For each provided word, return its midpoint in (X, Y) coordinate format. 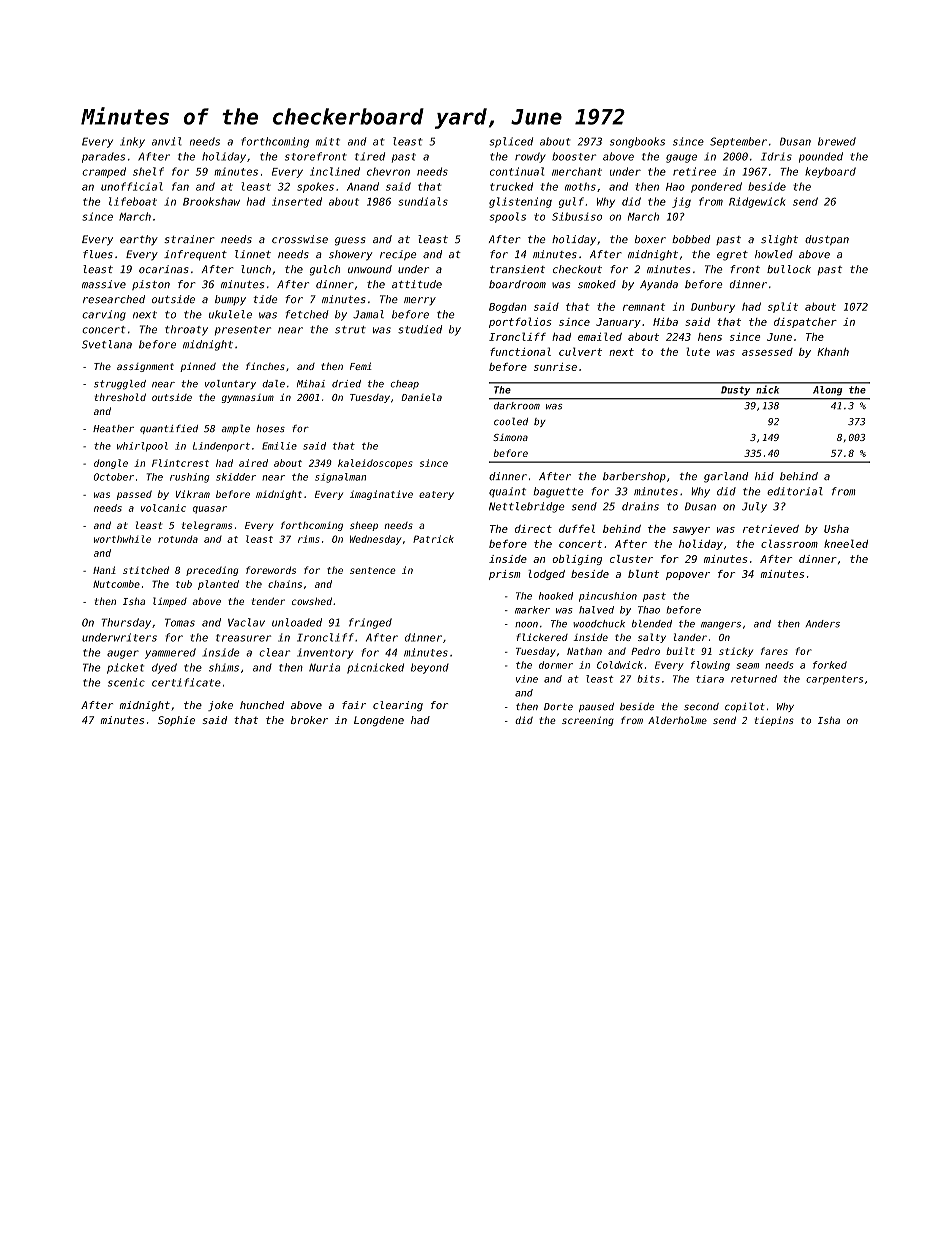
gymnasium (248, 398)
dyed (164, 668)
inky (132, 142)
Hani (104, 570)
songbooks (637, 142)
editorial (795, 491)
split (783, 307)
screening (588, 721)
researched (114, 299)
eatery (436, 495)
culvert (580, 351)
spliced (511, 142)
